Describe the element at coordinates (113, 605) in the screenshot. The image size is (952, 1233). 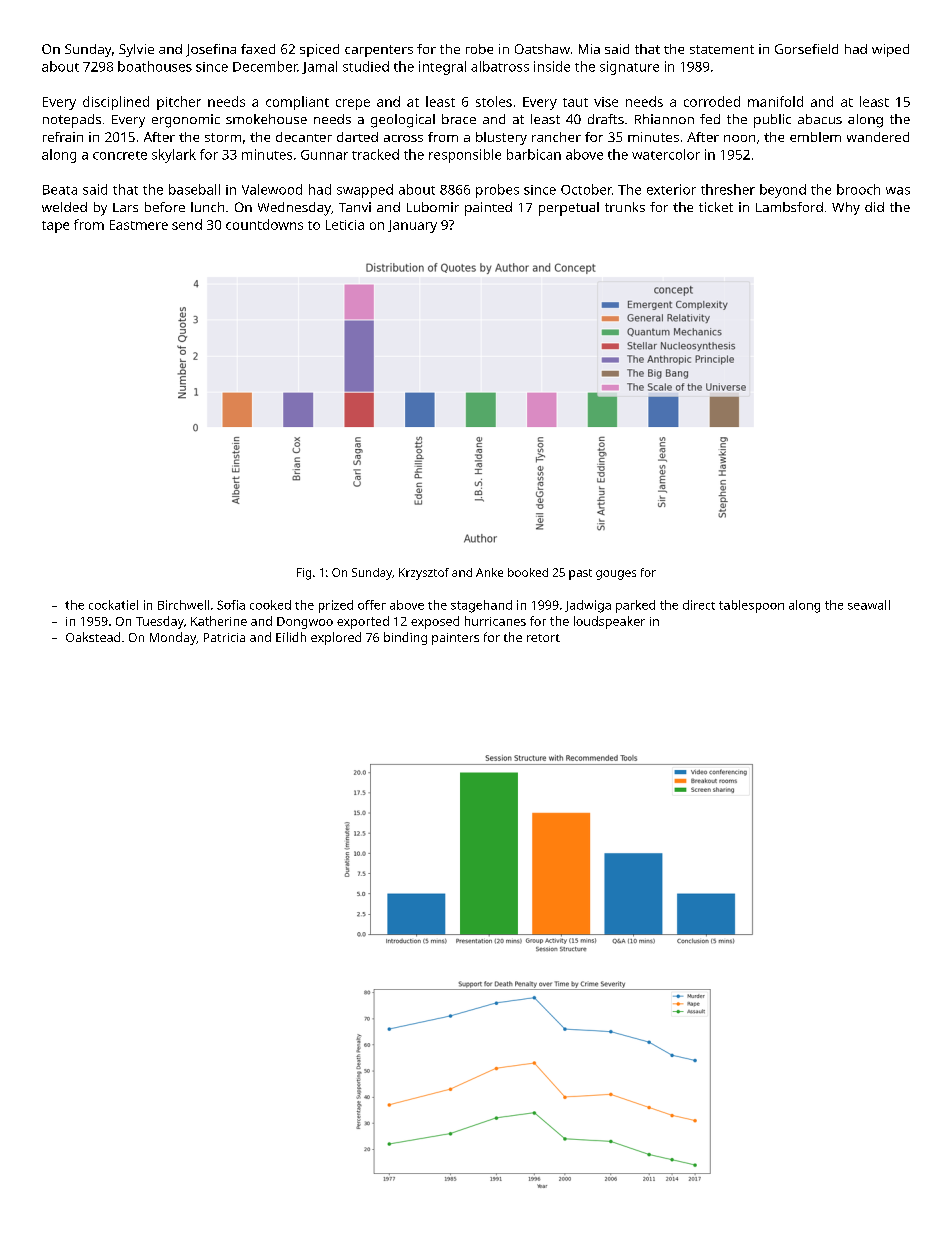
I see `cockatiel` at that location.
